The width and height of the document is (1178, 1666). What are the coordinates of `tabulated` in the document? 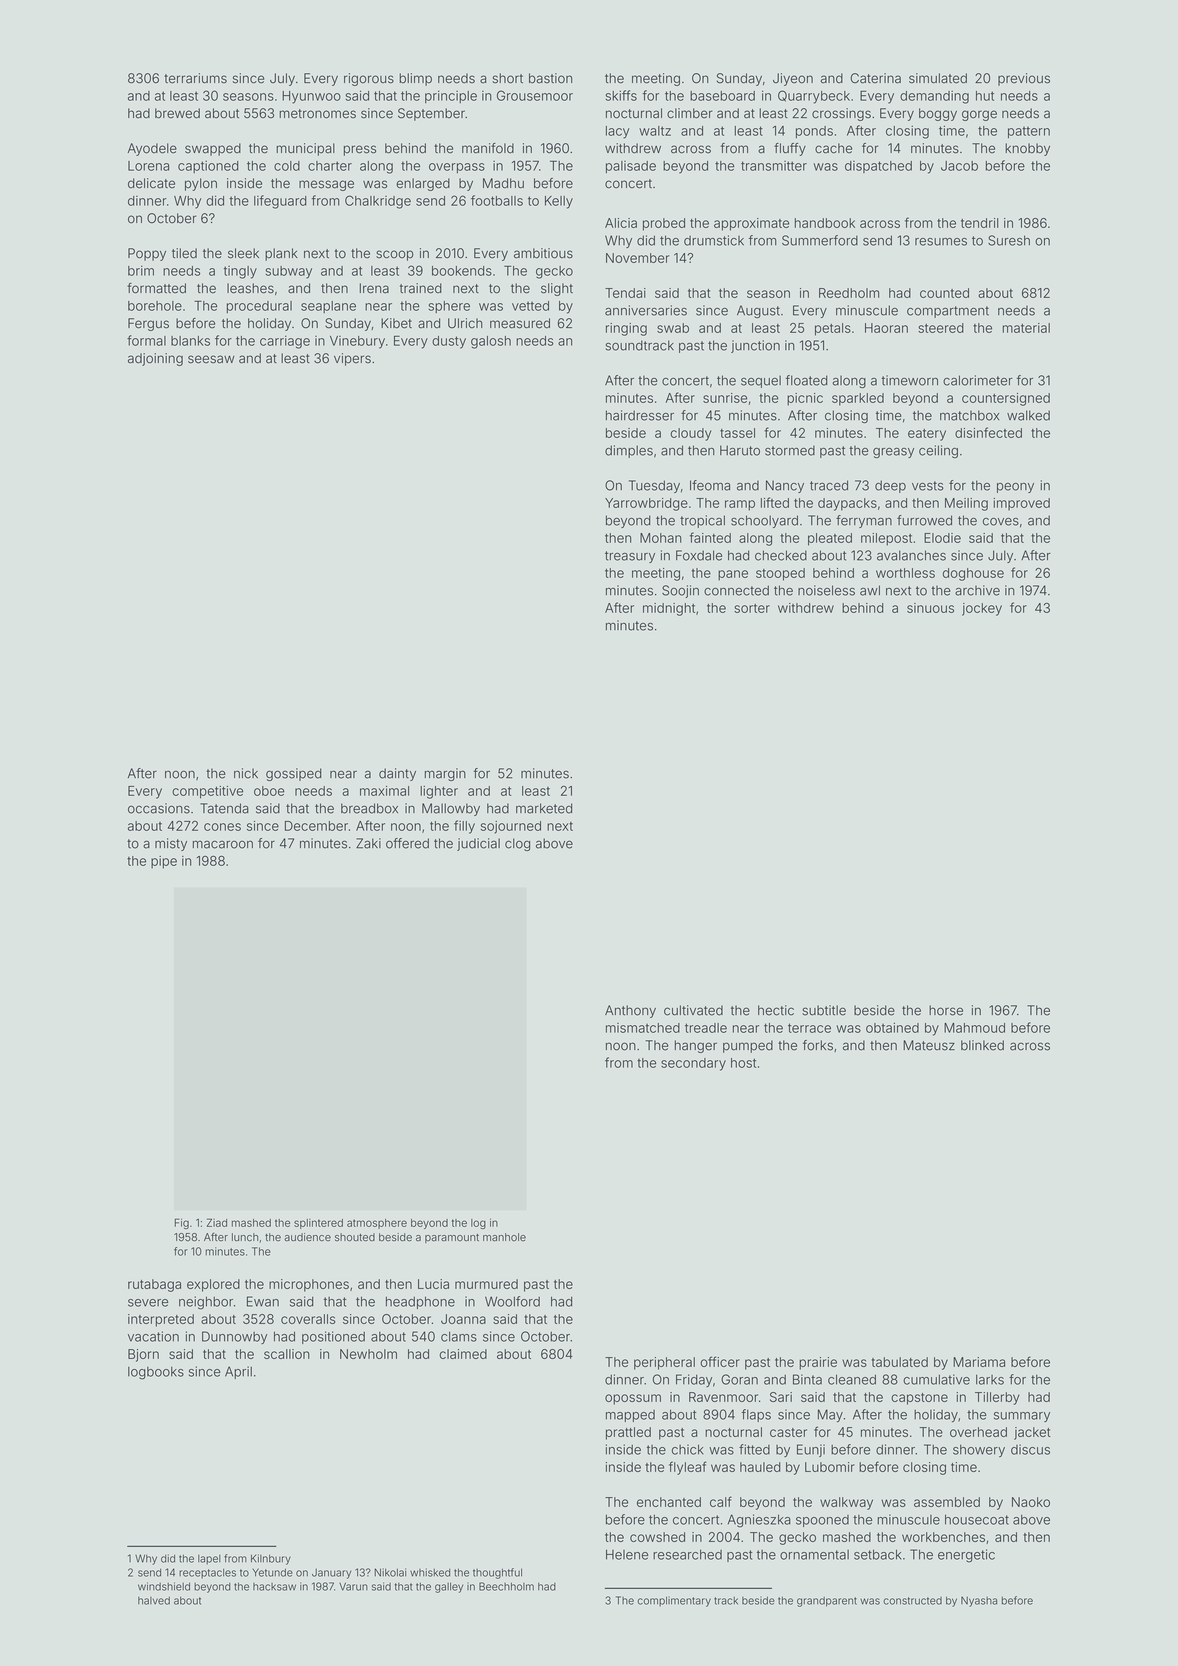 It's located at (900, 1362).
